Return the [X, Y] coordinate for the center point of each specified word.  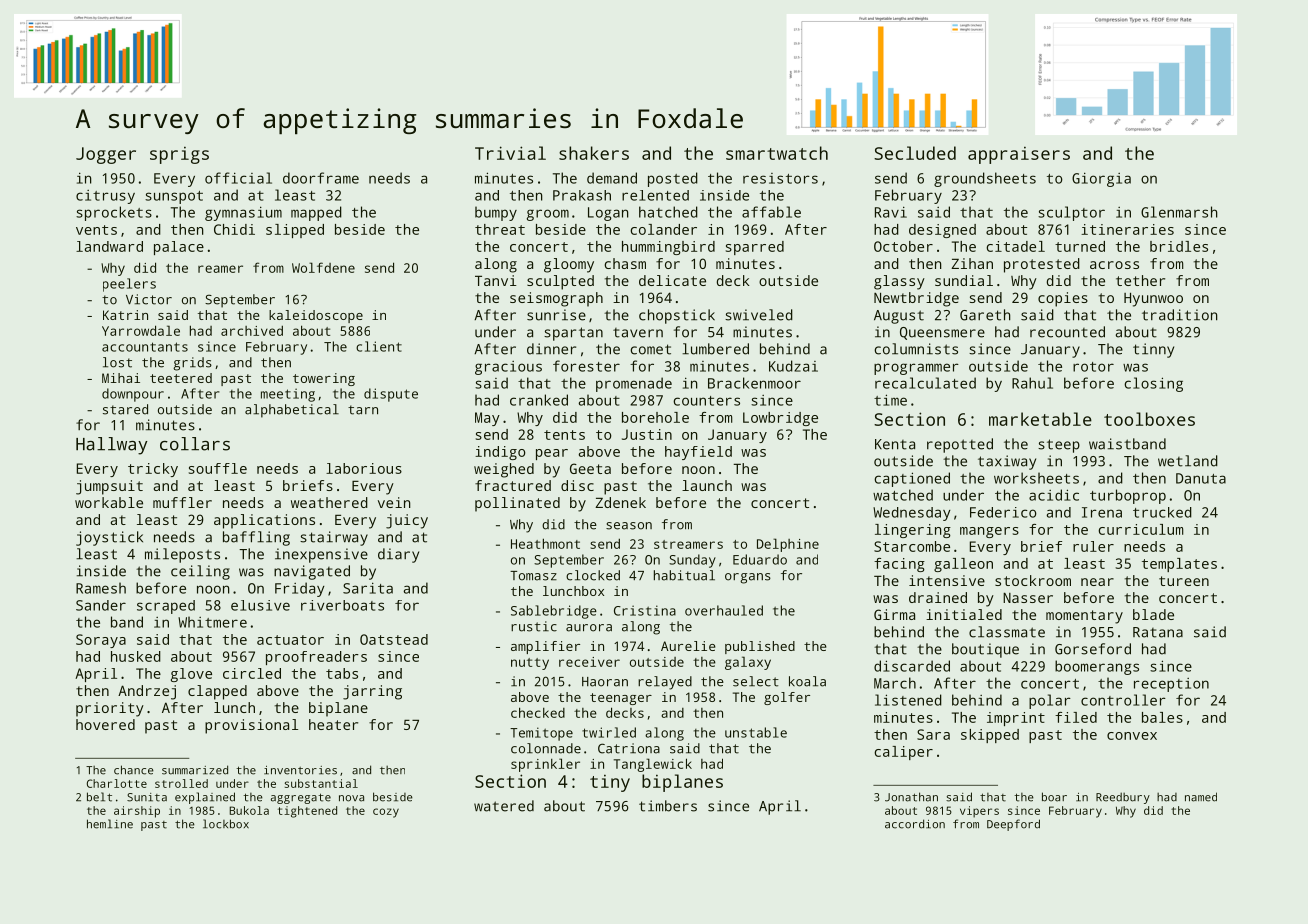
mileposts [182, 555]
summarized [195, 770]
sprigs [179, 155]
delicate [672, 280]
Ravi [891, 212]
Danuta [1201, 478]
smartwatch [777, 153]
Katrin [125, 315]
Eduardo [760, 559]
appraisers [1019, 155]
